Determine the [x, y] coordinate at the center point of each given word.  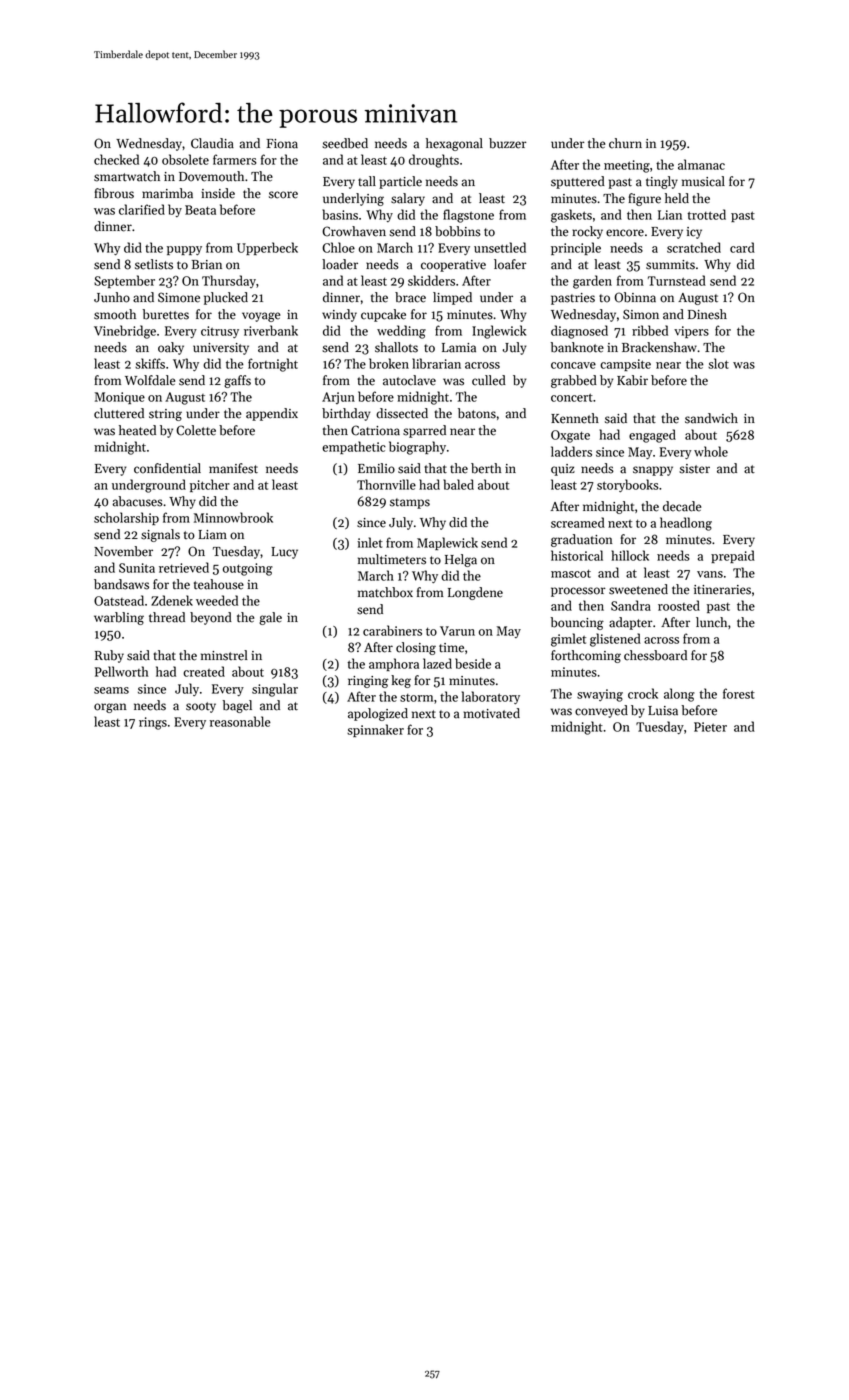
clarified [142, 209]
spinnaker [375, 730]
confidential [167, 468]
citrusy [220, 332]
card [742, 247]
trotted [706, 214]
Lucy [284, 553]
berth [486, 468]
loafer [510, 264]
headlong [686, 524]
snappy [653, 471]
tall [367, 181]
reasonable [240, 721]
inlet [370, 542]
